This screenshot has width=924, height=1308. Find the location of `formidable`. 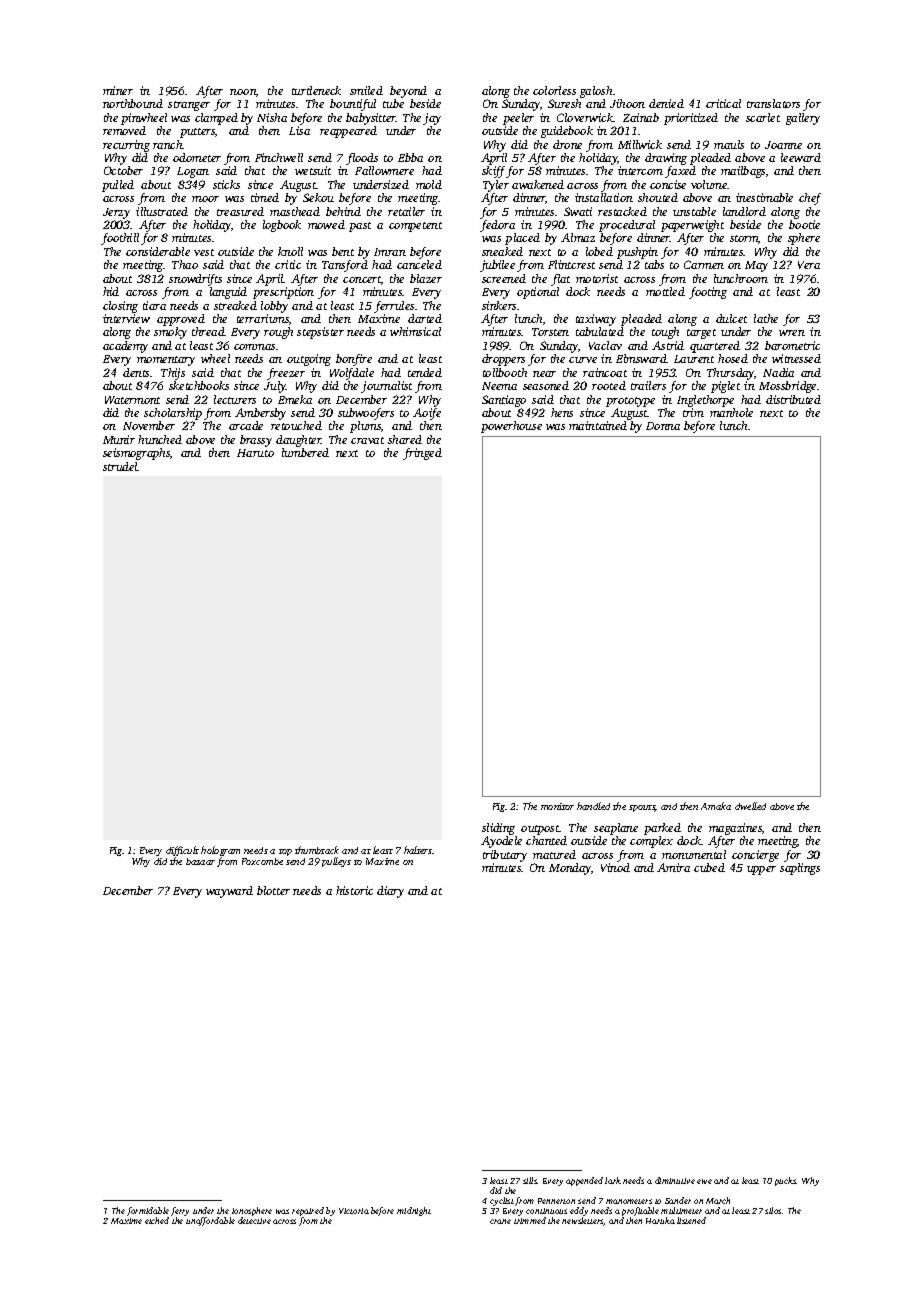

formidable is located at coordinates (148, 1211).
